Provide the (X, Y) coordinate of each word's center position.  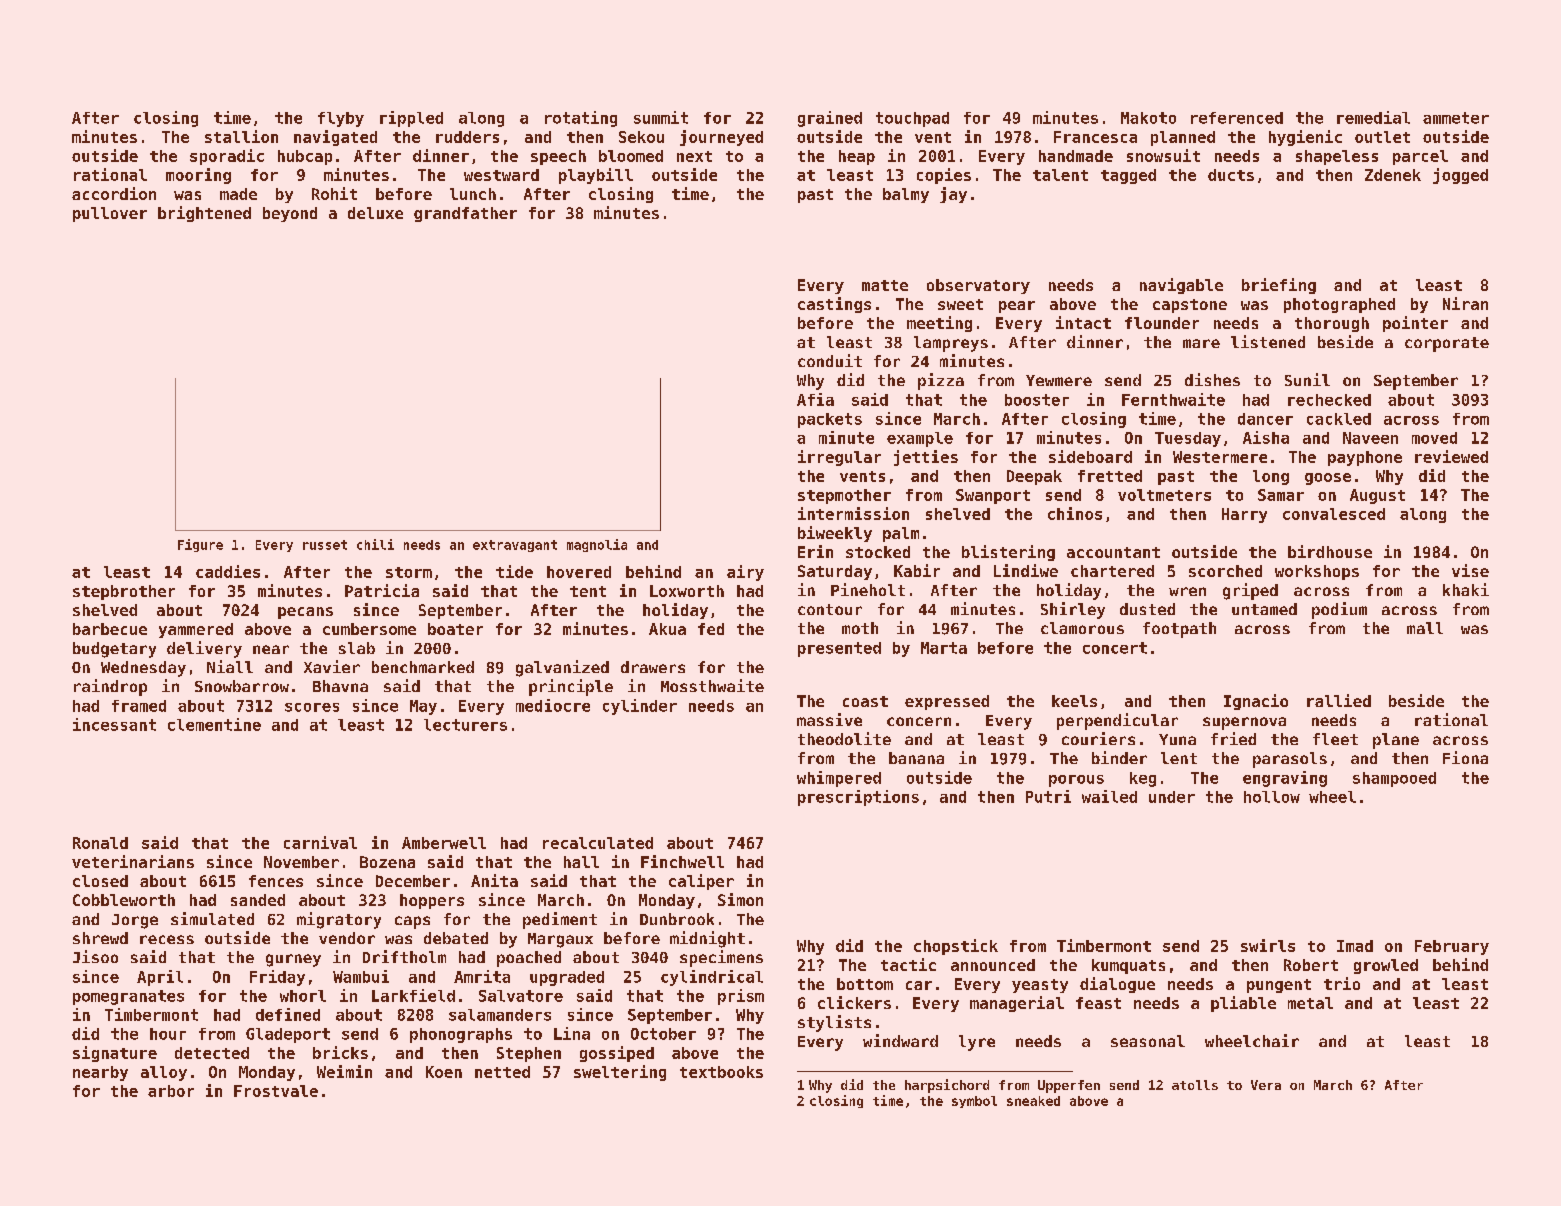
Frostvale (276, 1091)
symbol (974, 1102)
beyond (290, 214)
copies (944, 176)
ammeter (1456, 118)
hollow (1272, 797)
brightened (204, 214)
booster (1037, 400)
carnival (320, 842)
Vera (1266, 1085)
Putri (1048, 796)
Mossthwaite (712, 685)
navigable (1181, 286)
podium (1339, 610)
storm (409, 572)
